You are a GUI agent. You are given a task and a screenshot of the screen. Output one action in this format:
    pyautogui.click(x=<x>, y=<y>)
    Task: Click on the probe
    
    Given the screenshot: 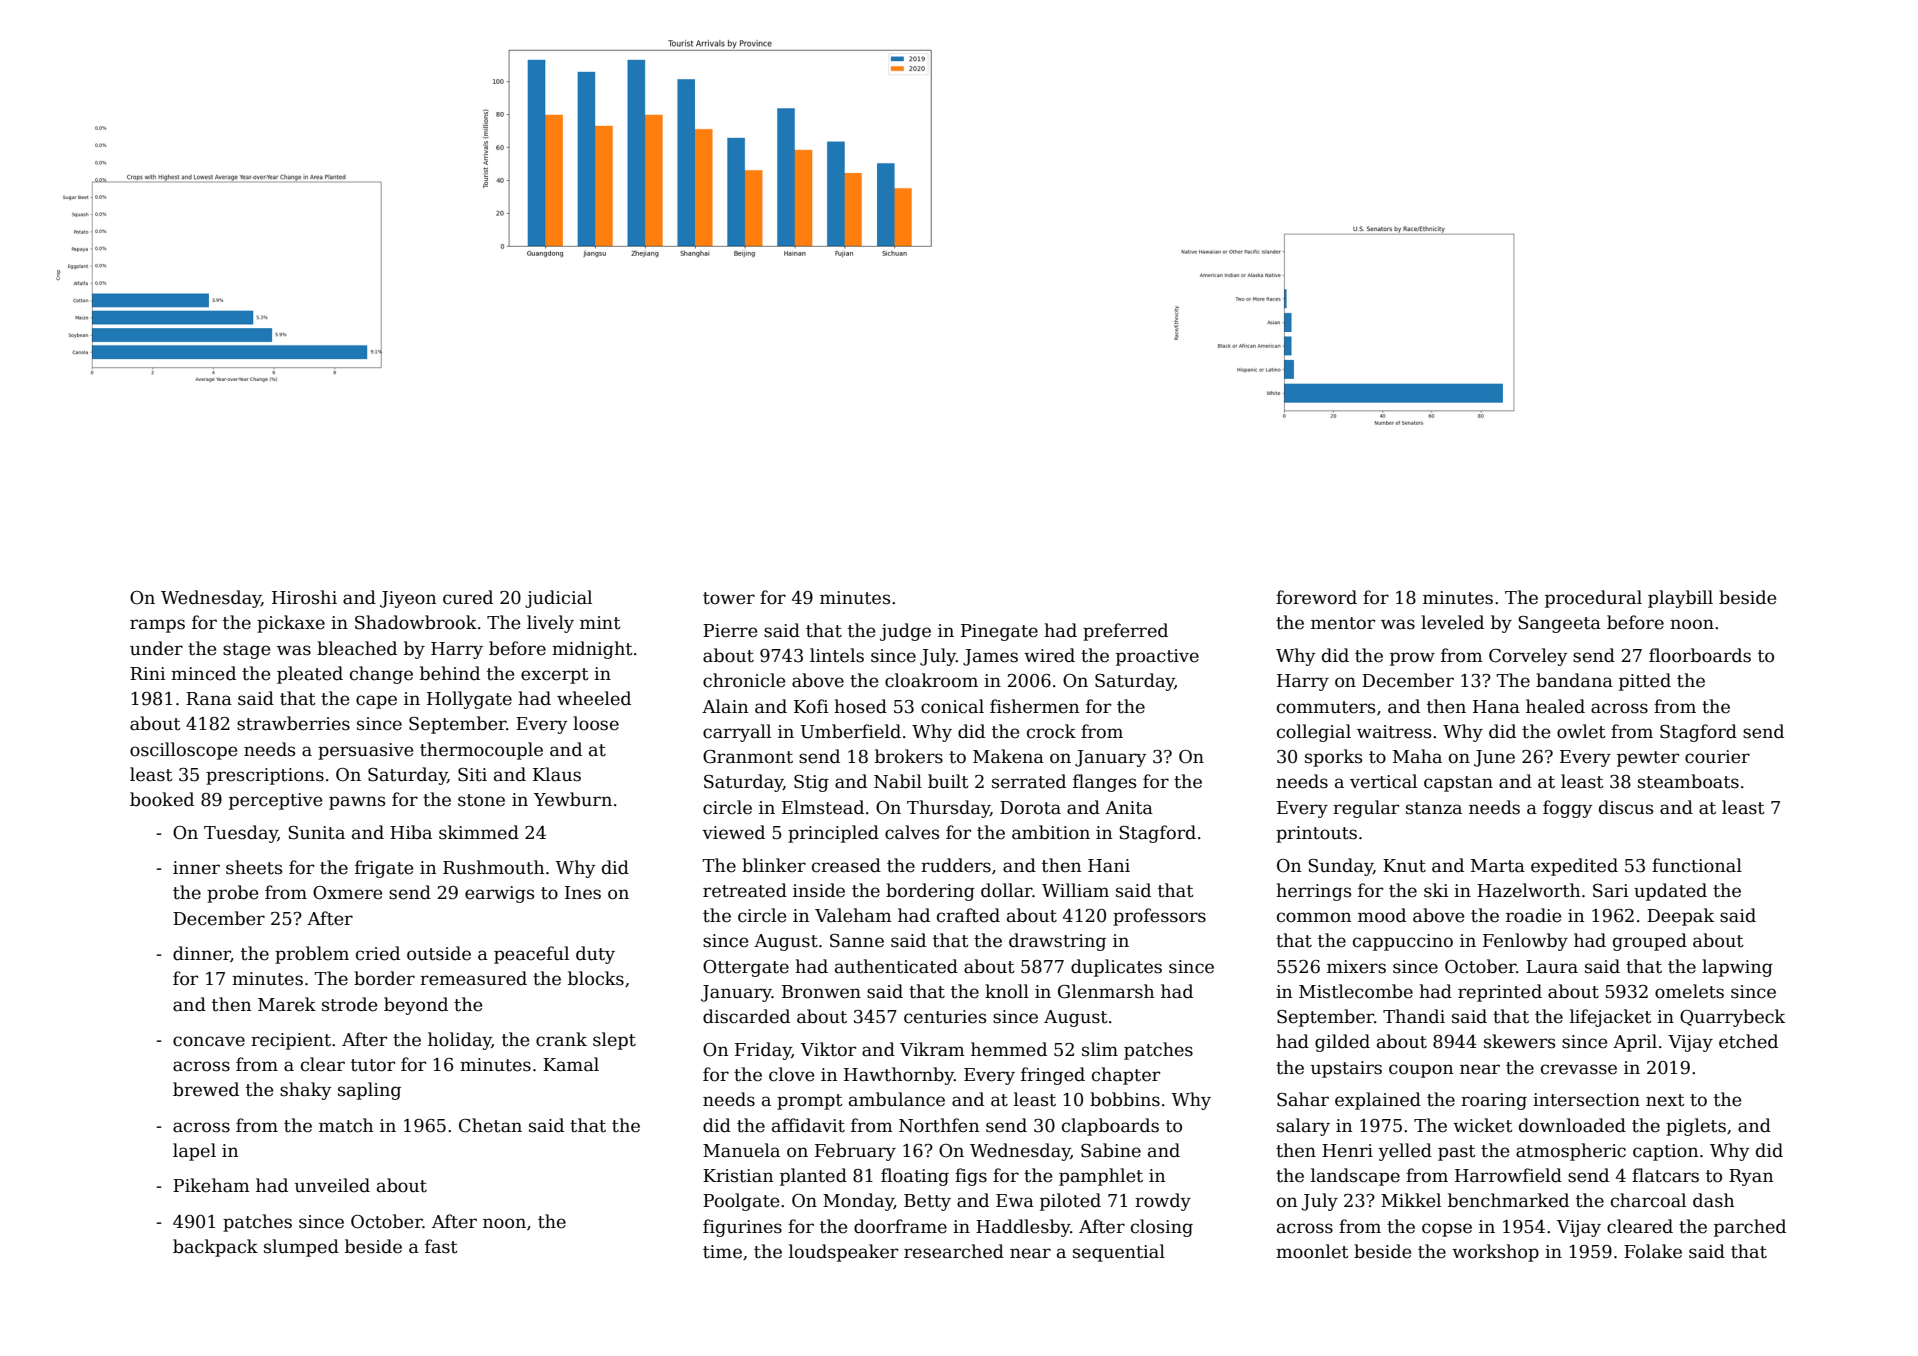 What is the action you would take?
    pyautogui.click(x=232, y=894)
